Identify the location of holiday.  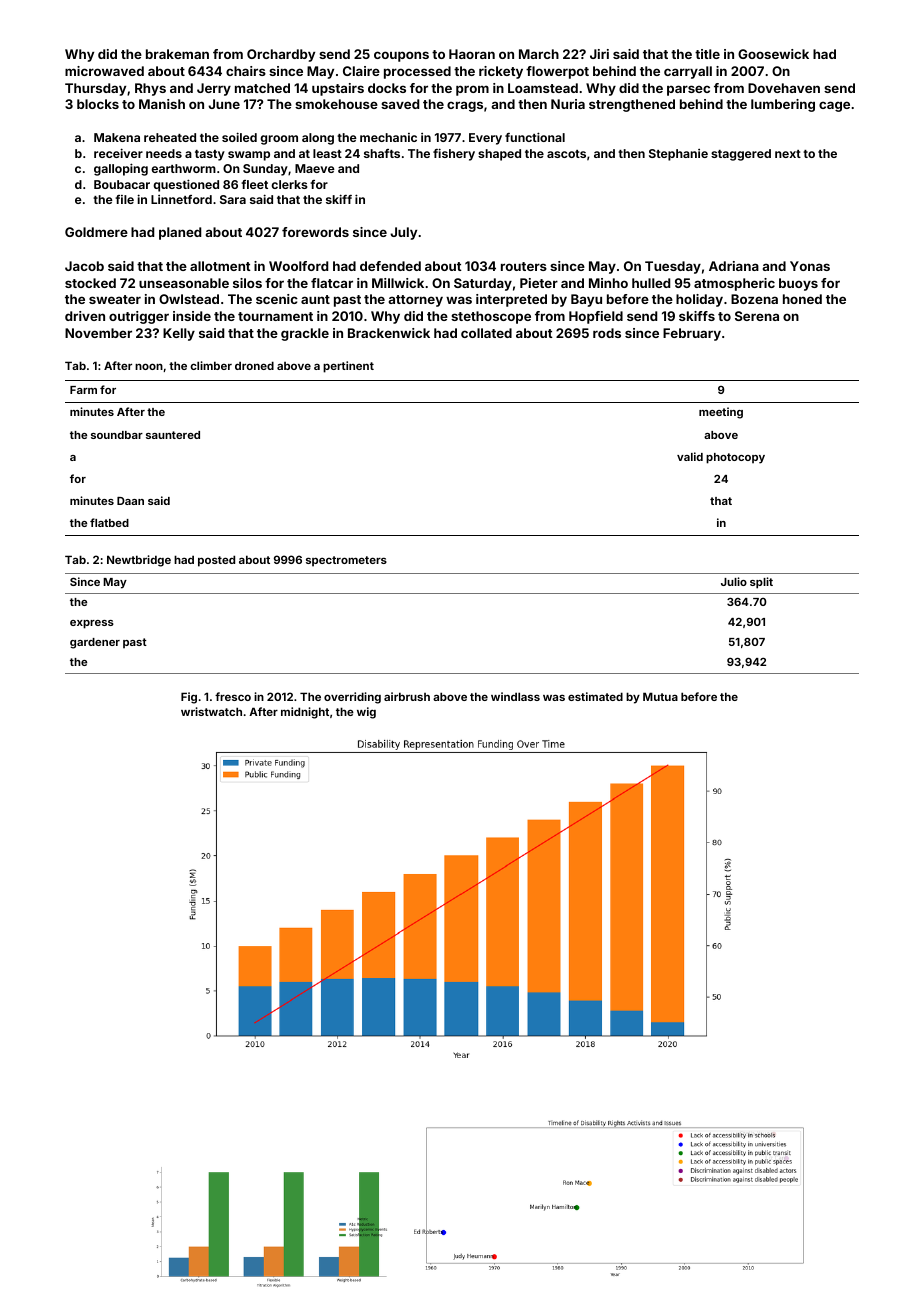
(699, 300).
